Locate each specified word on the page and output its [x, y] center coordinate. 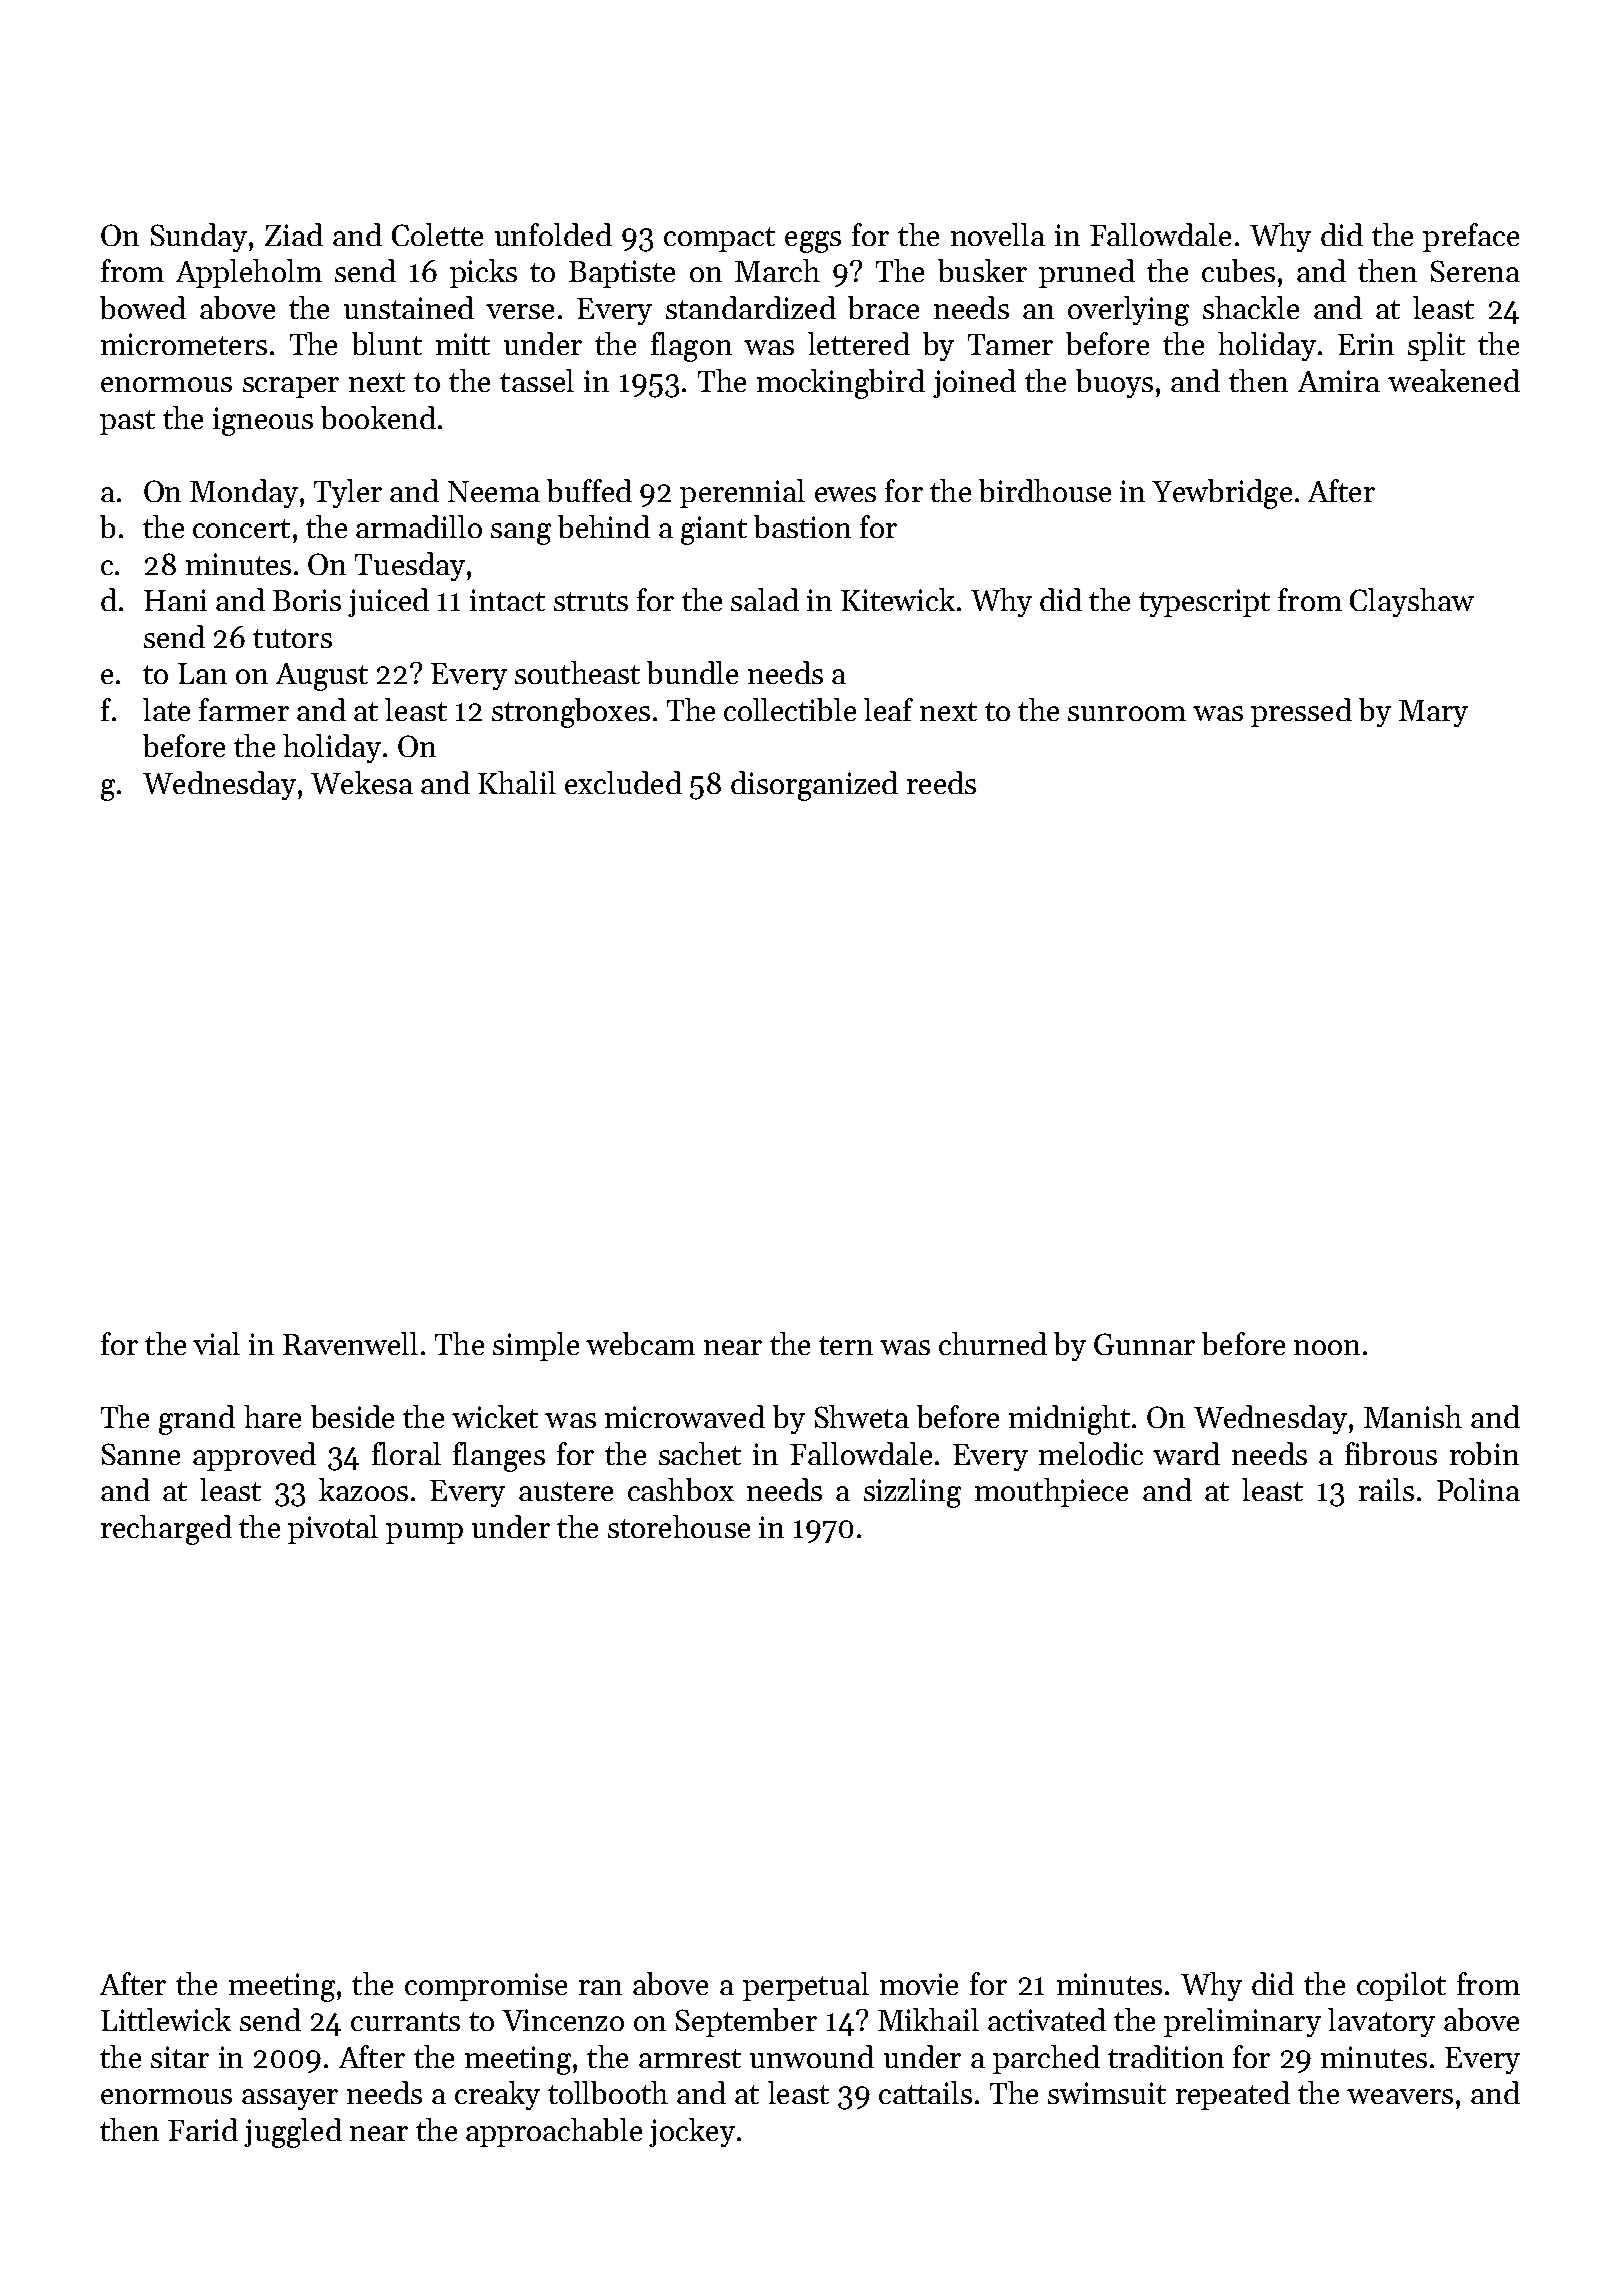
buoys [1114, 383]
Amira [1339, 381]
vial [216, 1343]
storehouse [679, 1526]
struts [591, 601]
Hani [175, 600]
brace [883, 307]
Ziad [294, 234]
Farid [203, 2129]
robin [1484, 1453]
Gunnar [1144, 1344]
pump [424, 1533]
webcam [640, 1343]
